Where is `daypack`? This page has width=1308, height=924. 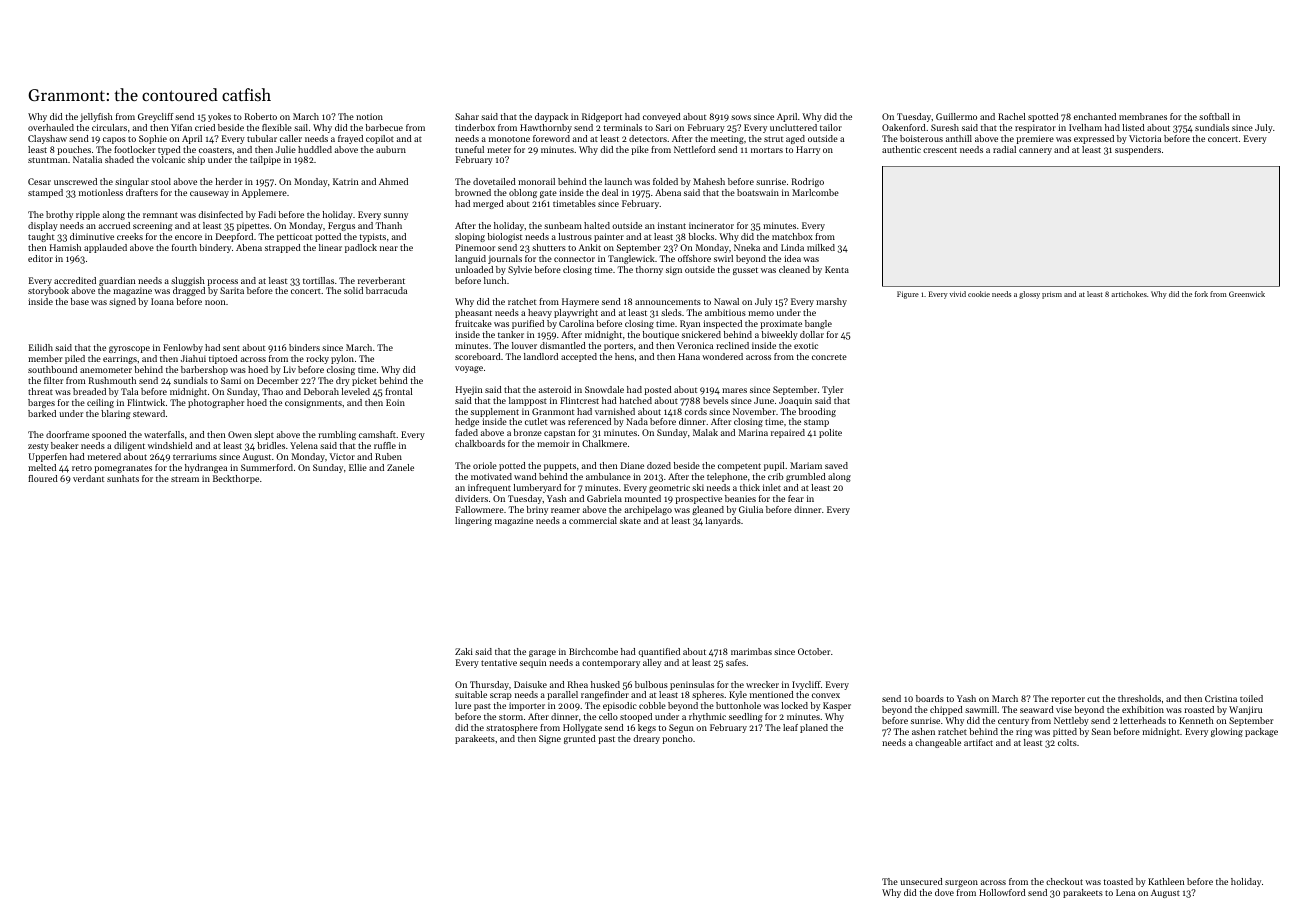
daypack is located at coordinates (551, 117).
